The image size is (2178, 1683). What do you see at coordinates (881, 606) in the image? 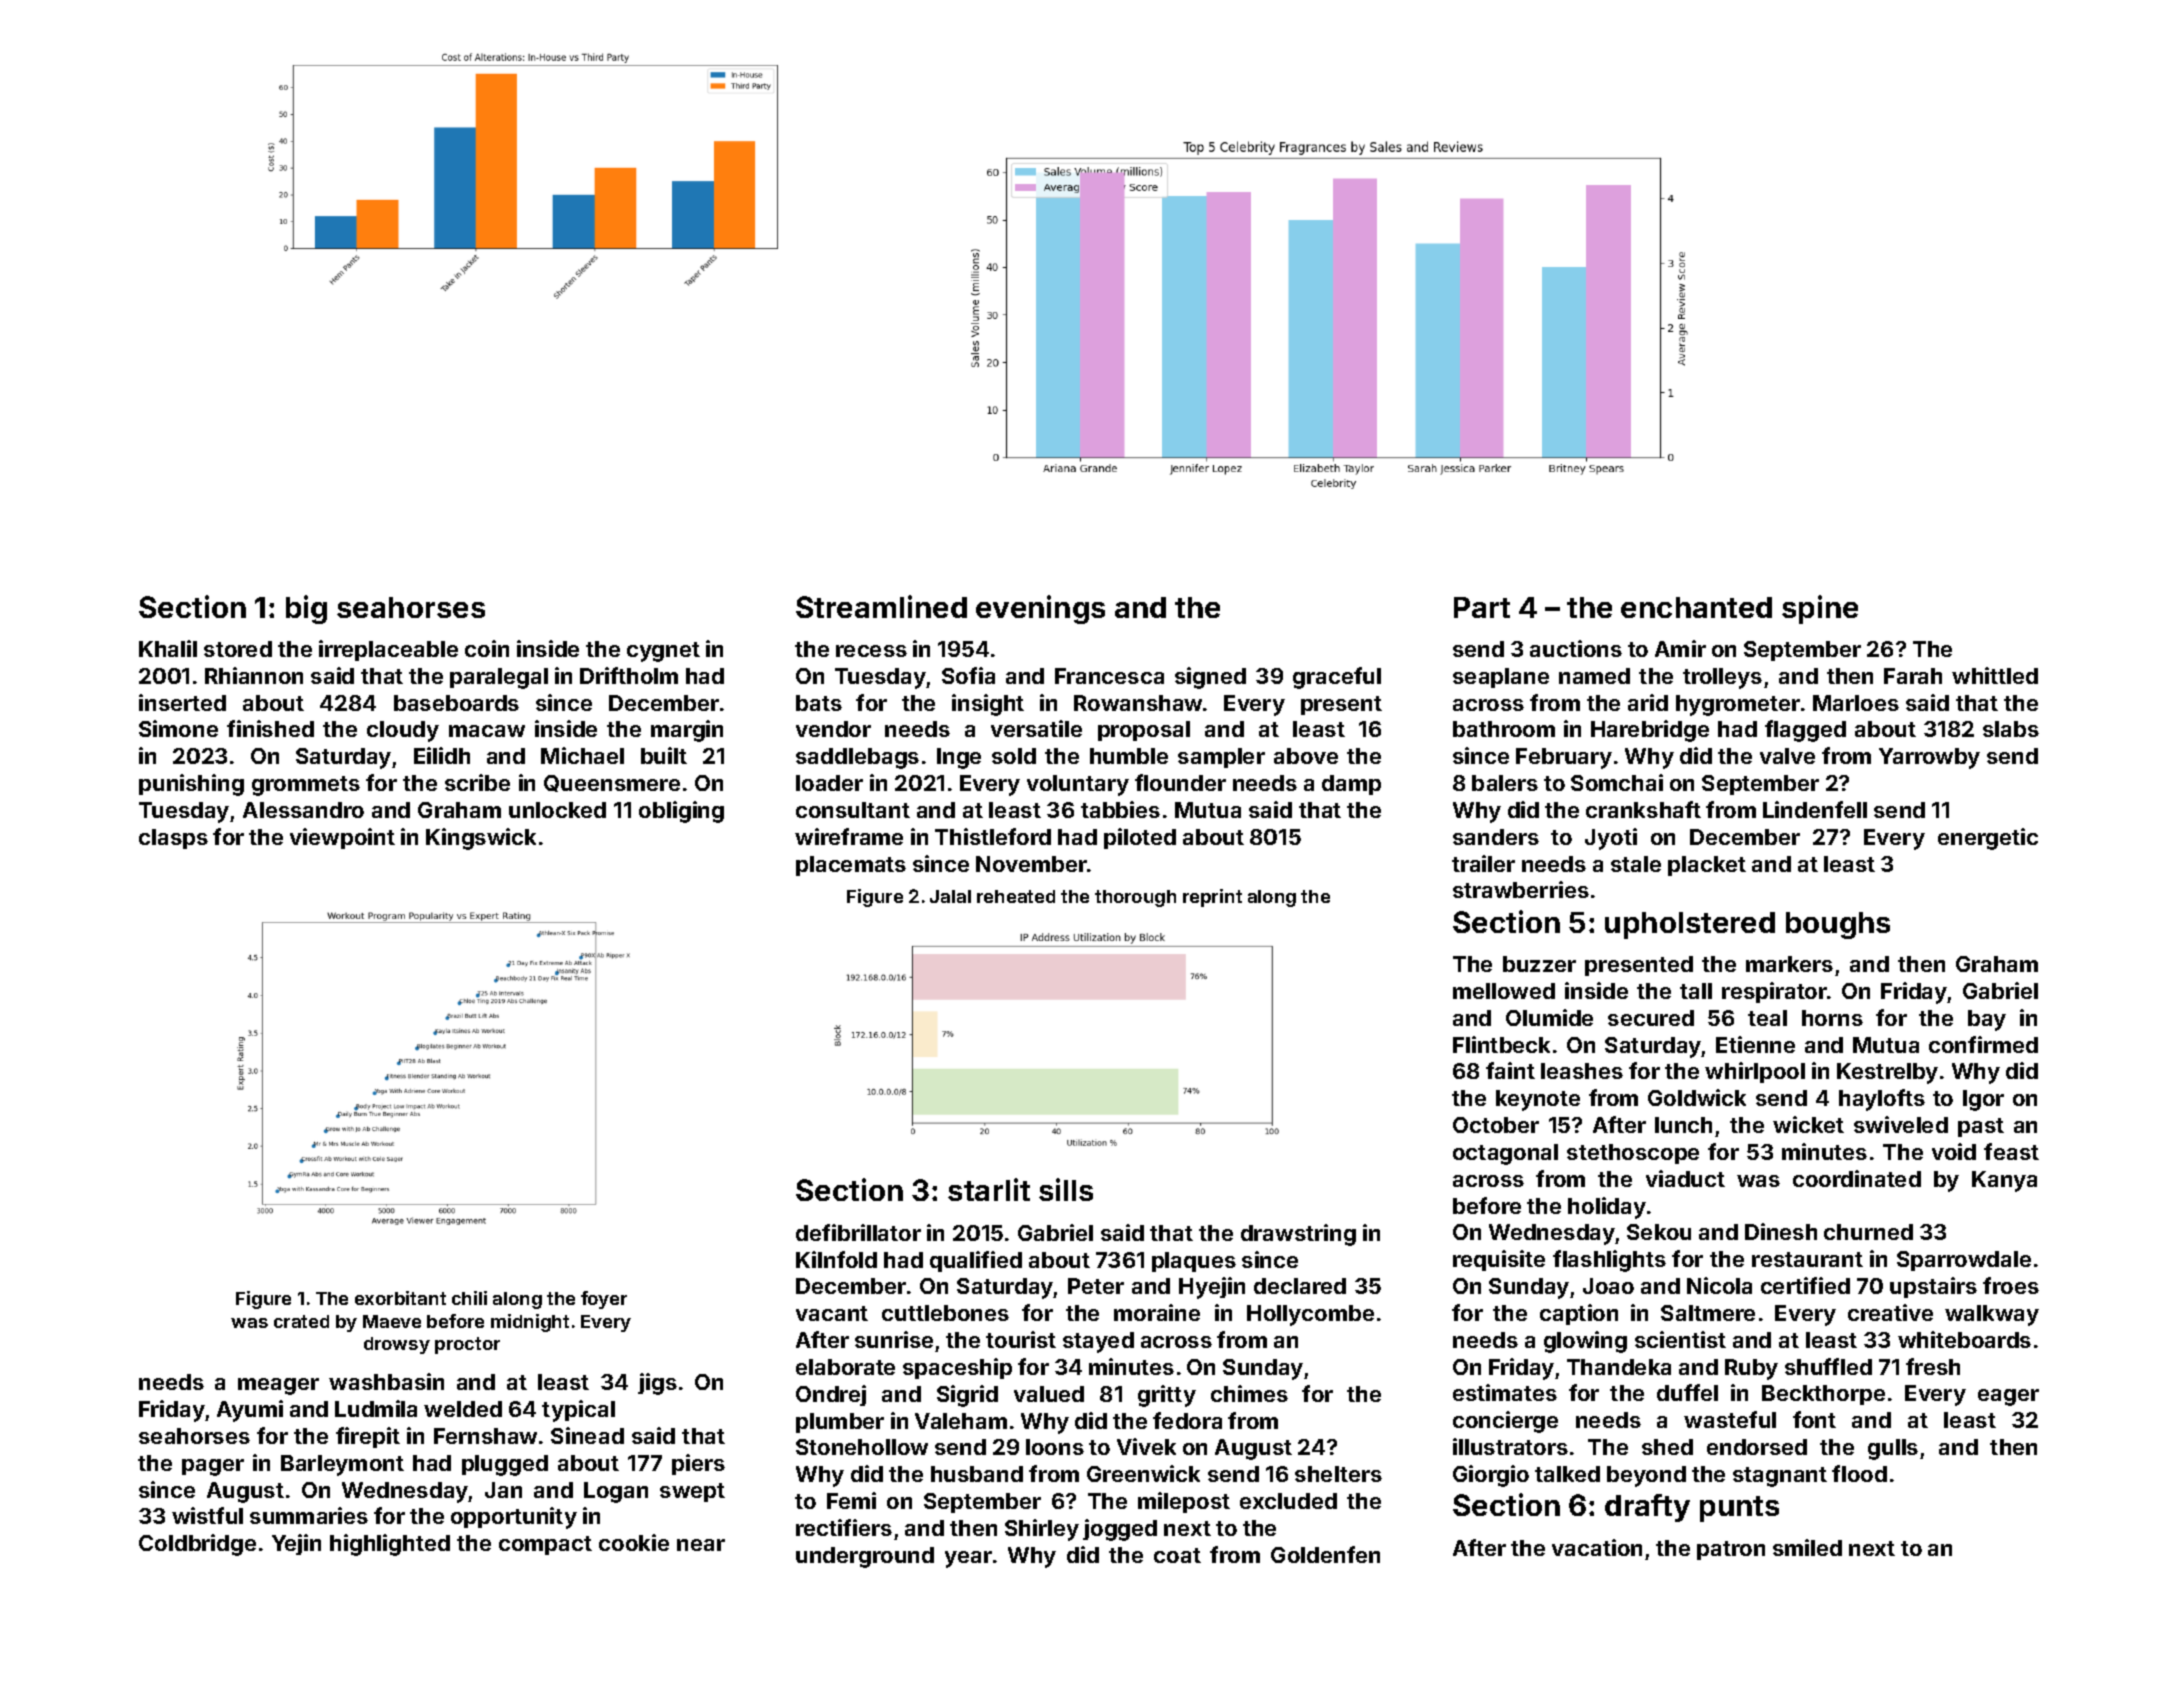
I see `Streamlined` at bounding box center [881, 606].
